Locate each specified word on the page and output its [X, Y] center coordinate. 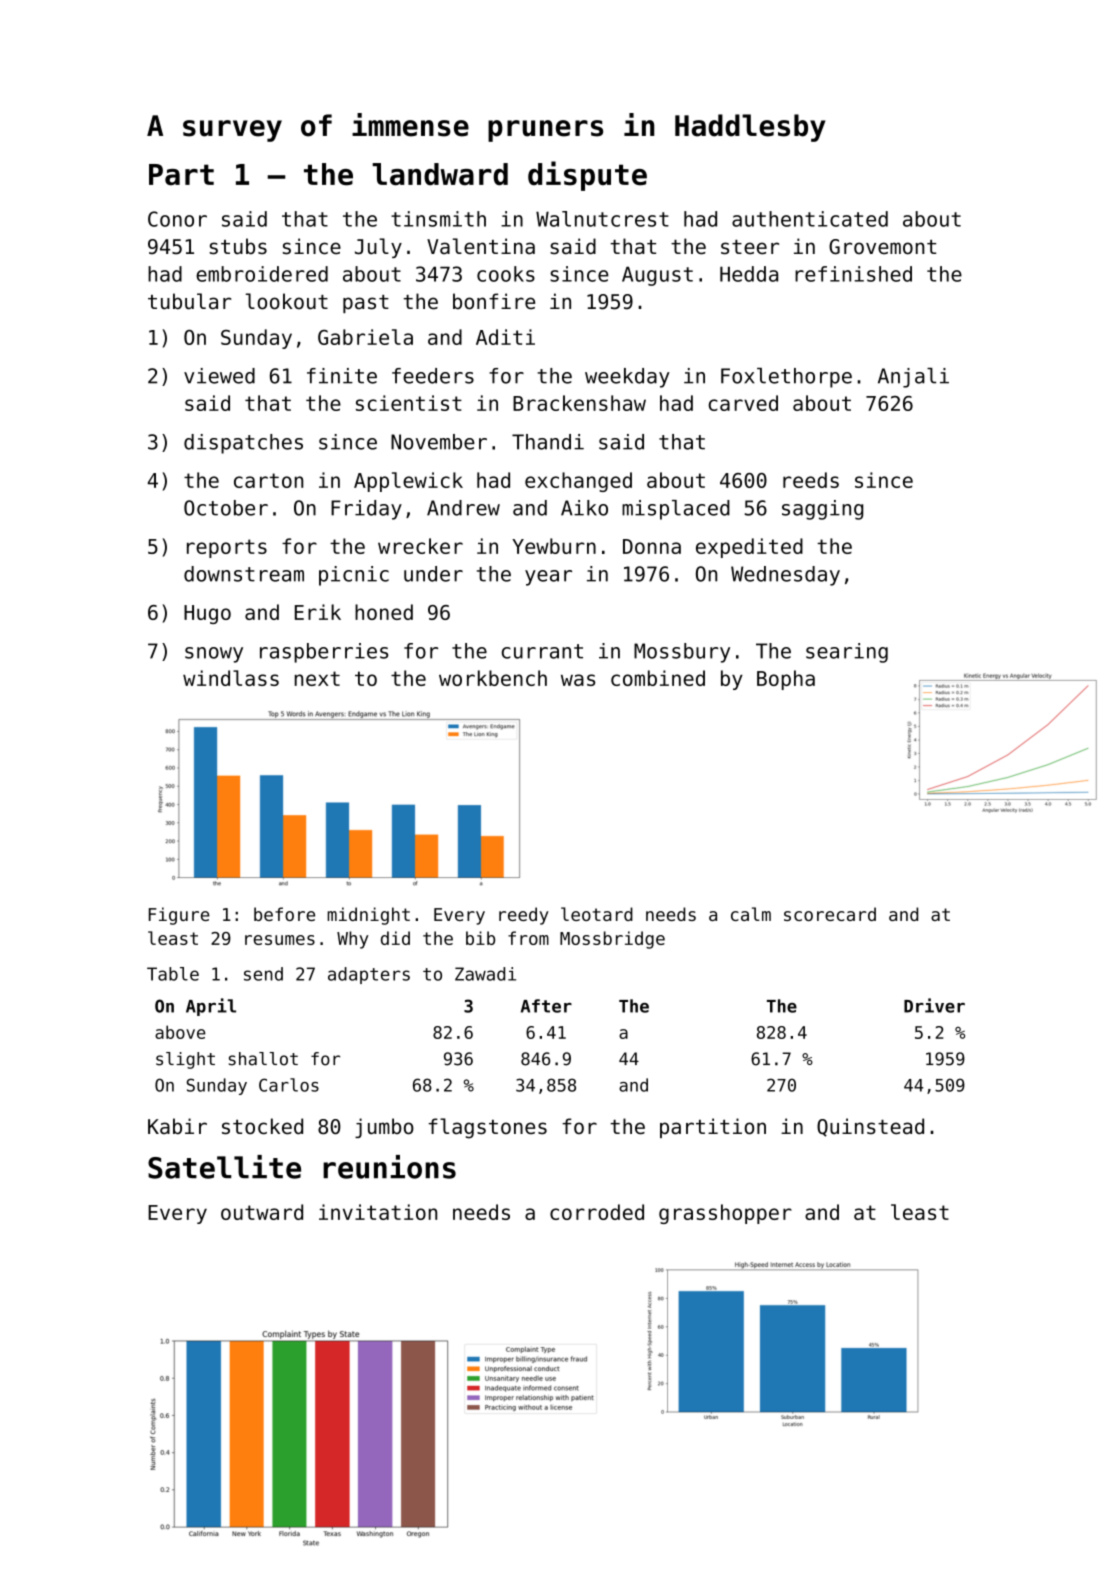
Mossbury [682, 653]
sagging [822, 510]
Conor [177, 219]
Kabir [177, 1126]
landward [440, 174]
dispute [587, 176]
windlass [231, 678]
